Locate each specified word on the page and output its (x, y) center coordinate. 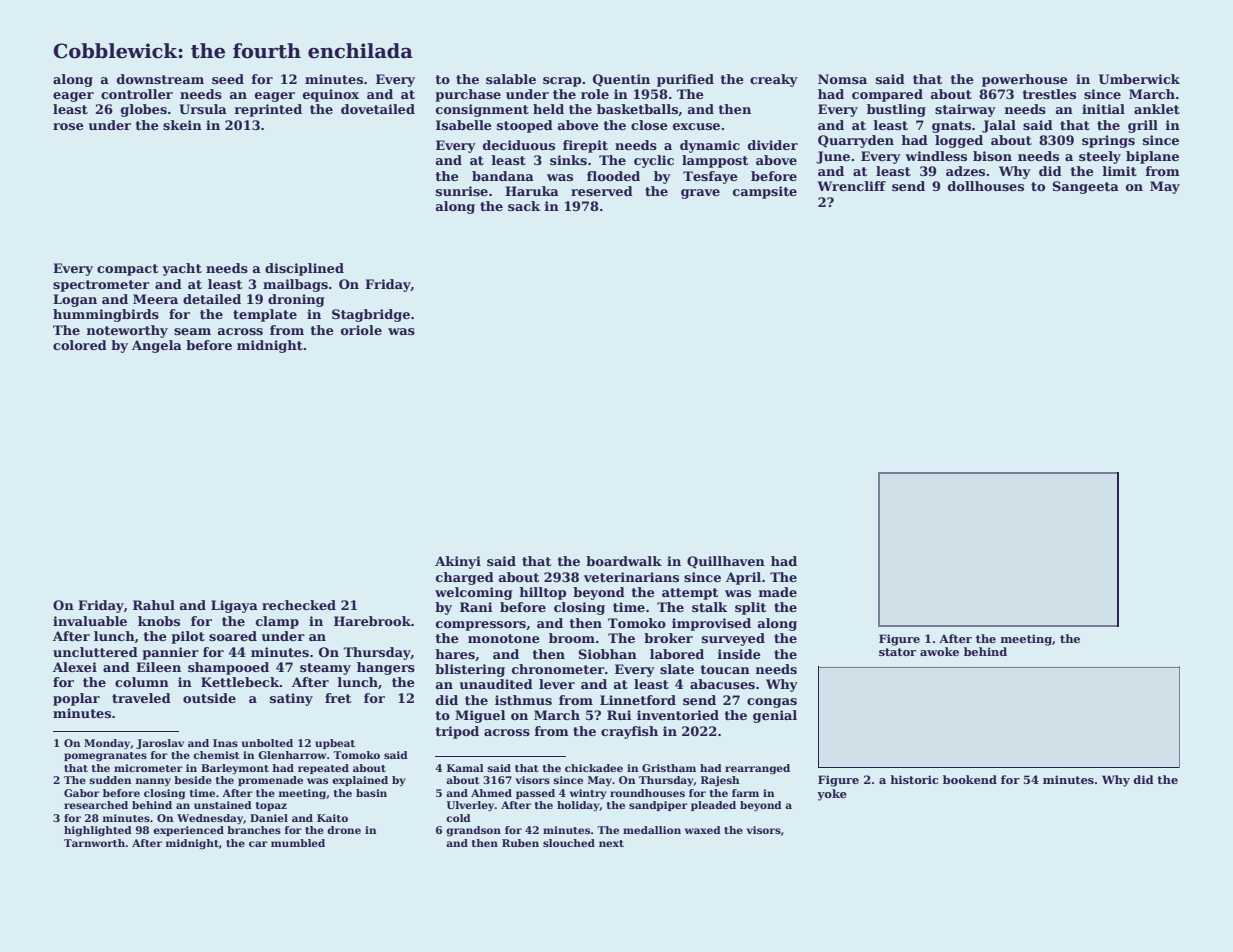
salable (511, 79)
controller (137, 94)
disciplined (304, 269)
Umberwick (1139, 79)
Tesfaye (710, 177)
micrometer (148, 768)
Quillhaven (726, 562)
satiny (291, 699)
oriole (361, 330)
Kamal (465, 768)
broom (572, 638)
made (777, 592)
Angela (157, 346)
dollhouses (986, 186)
